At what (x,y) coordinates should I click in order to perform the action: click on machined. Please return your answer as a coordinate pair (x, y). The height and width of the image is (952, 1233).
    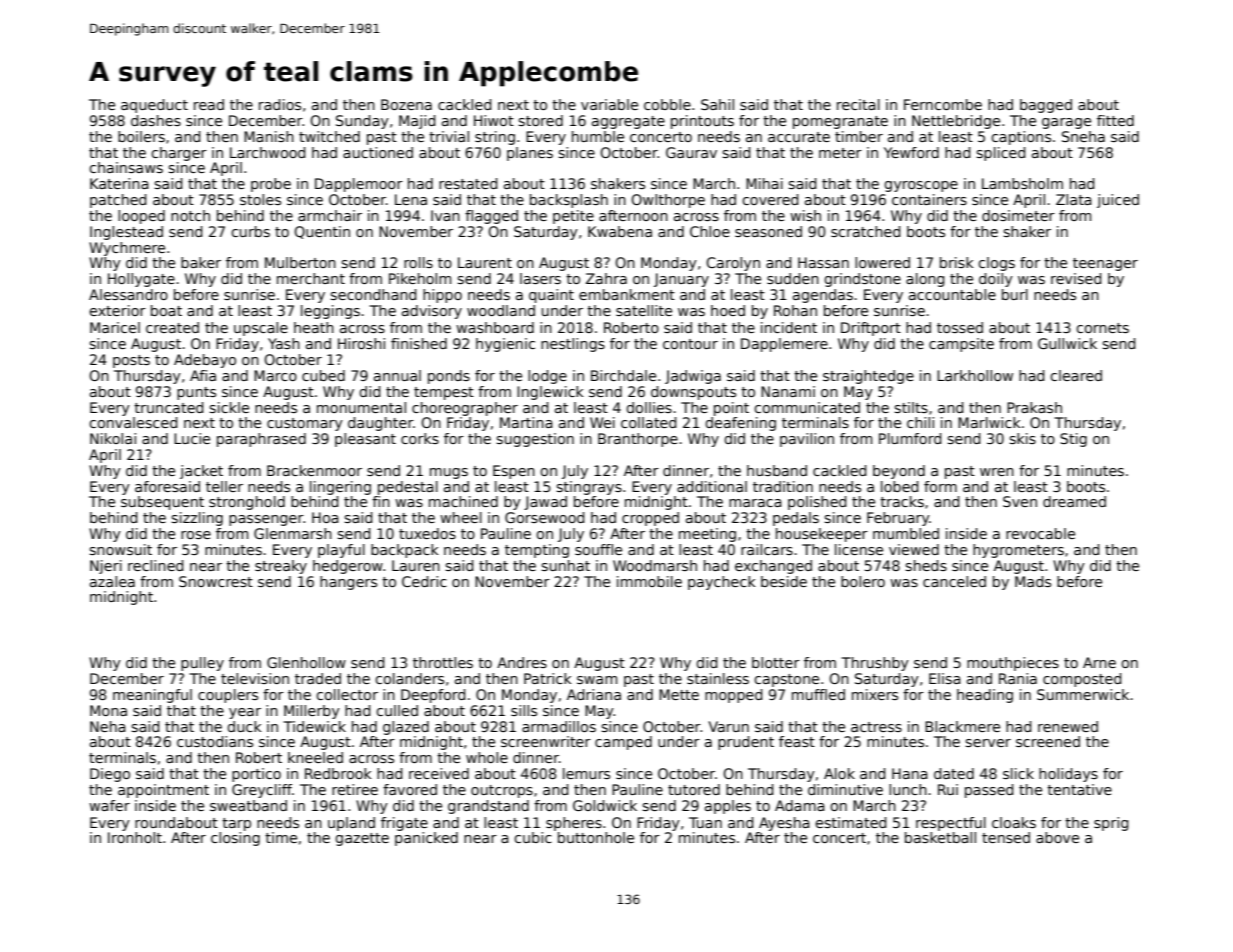
    Looking at the image, I should click on (463, 501).
